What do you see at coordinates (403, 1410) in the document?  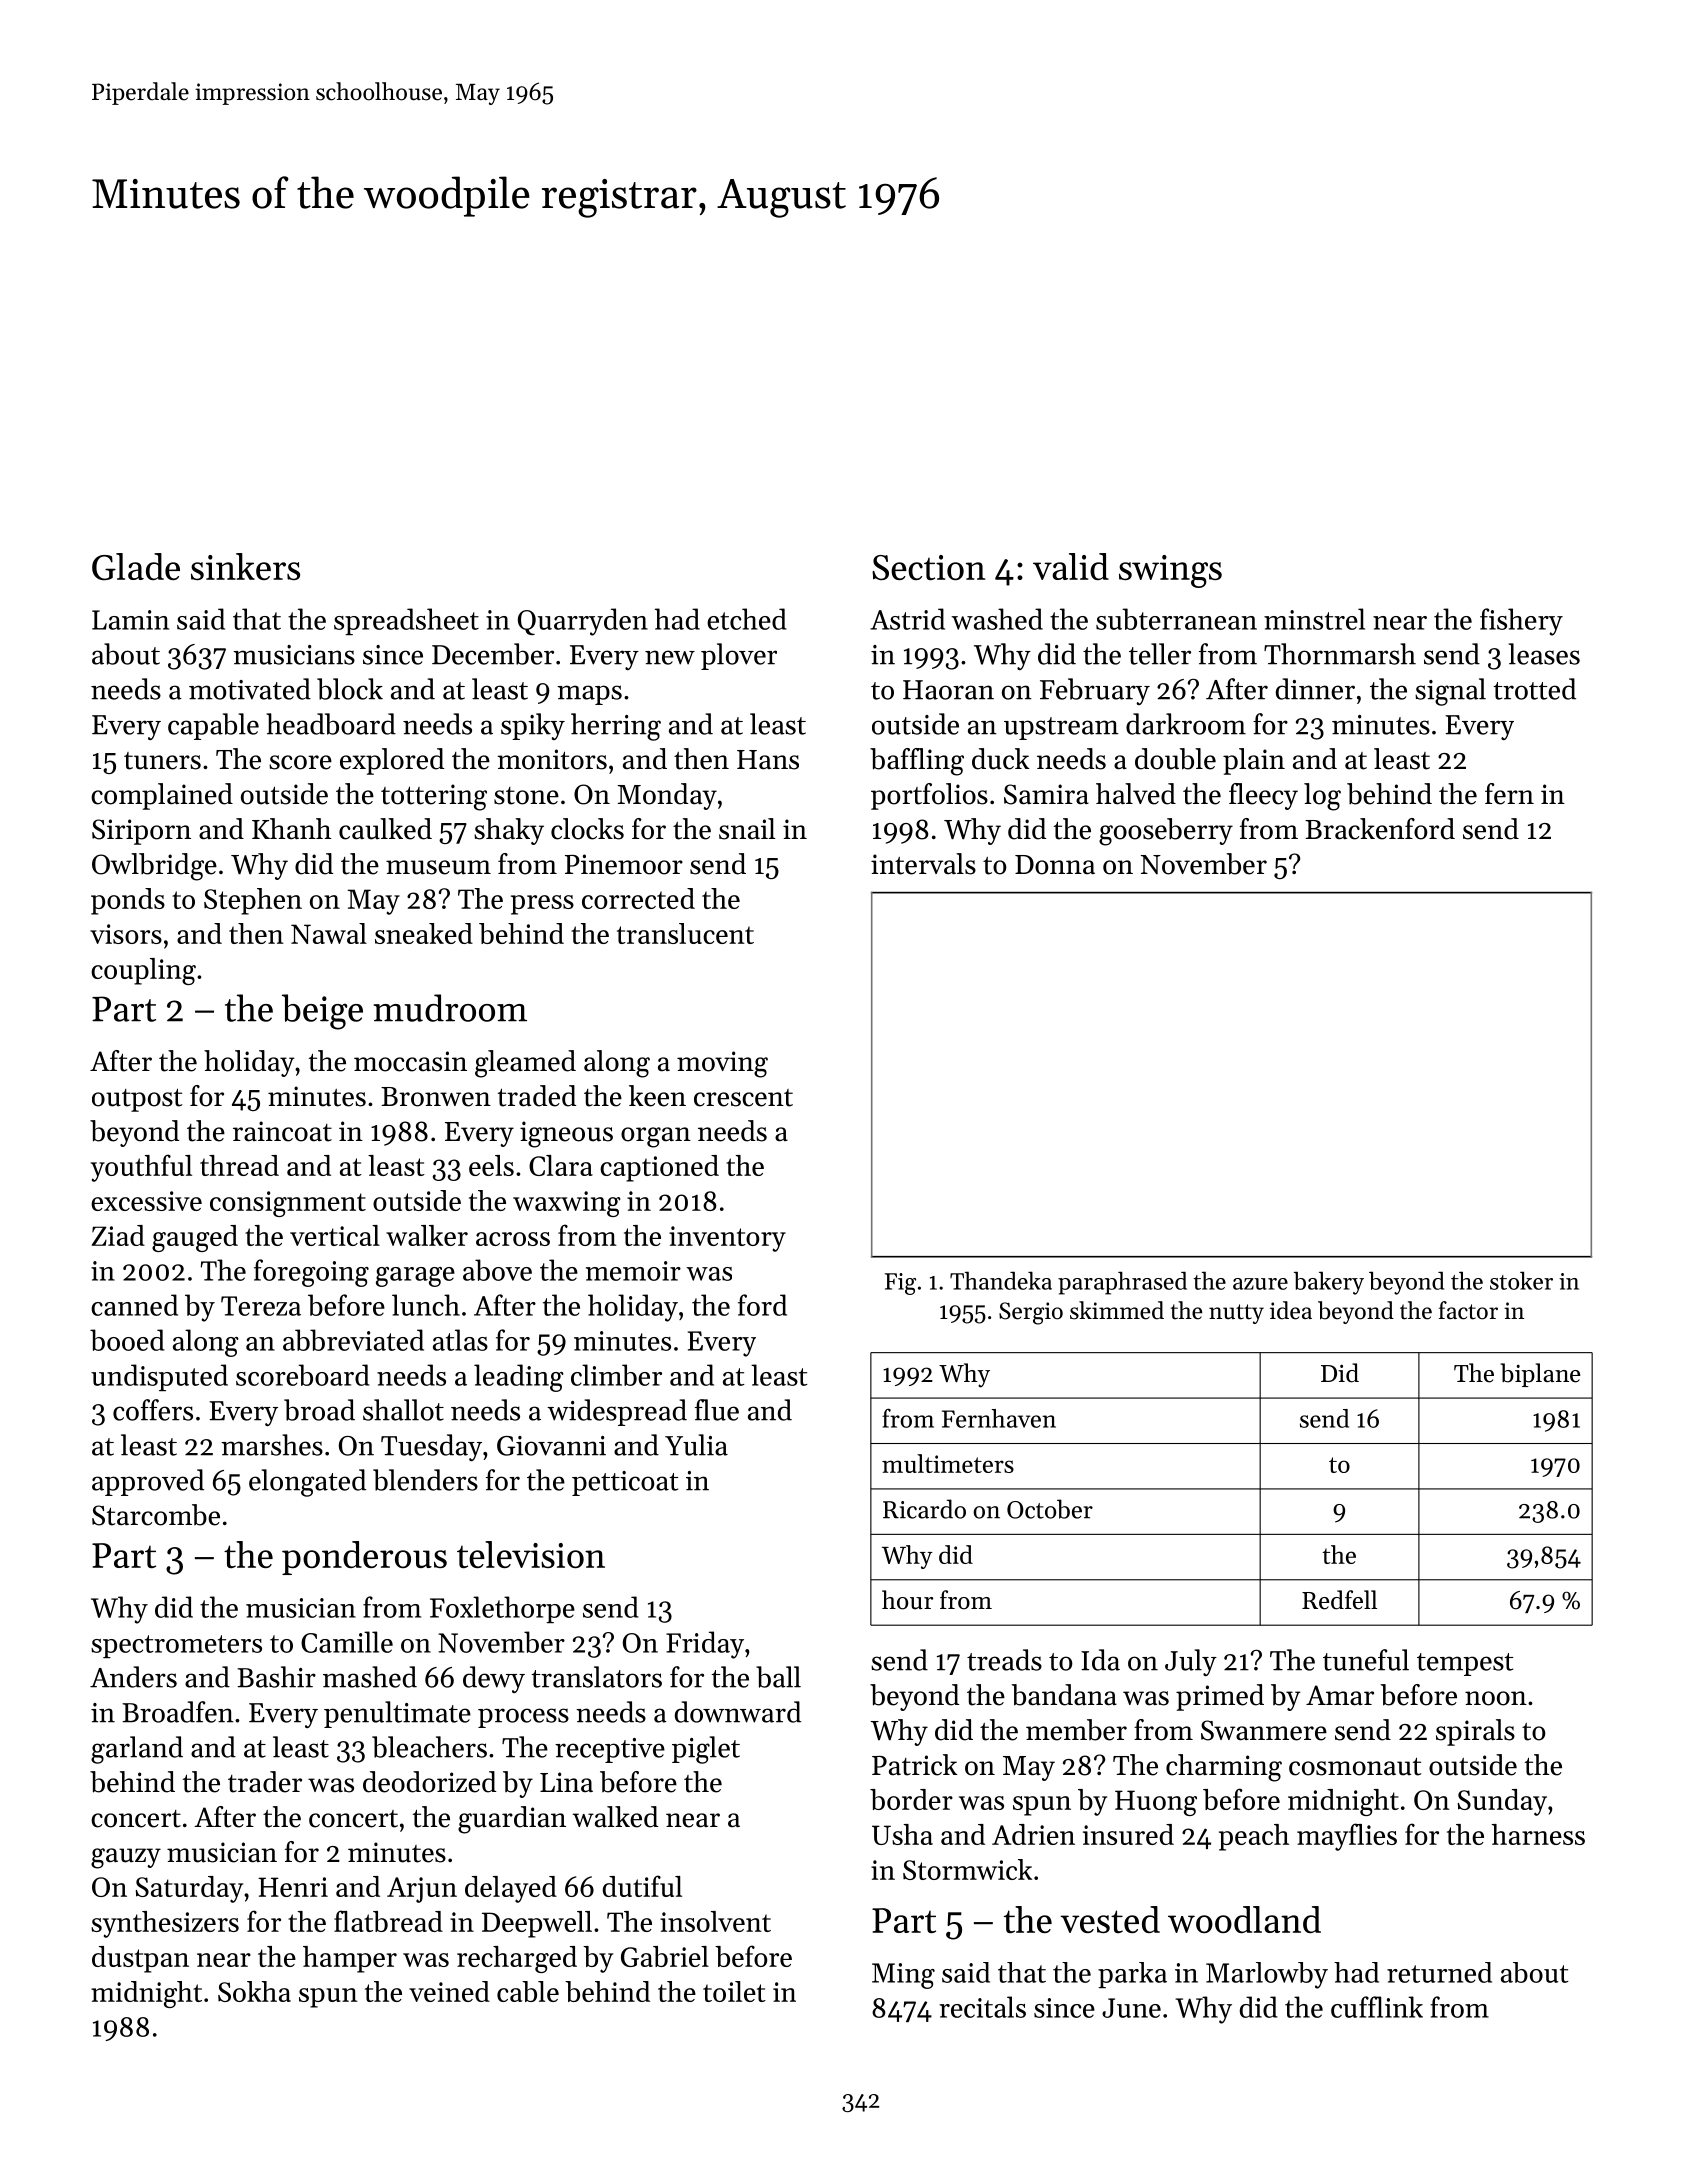 I see `shallot` at bounding box center [403, 1410].
